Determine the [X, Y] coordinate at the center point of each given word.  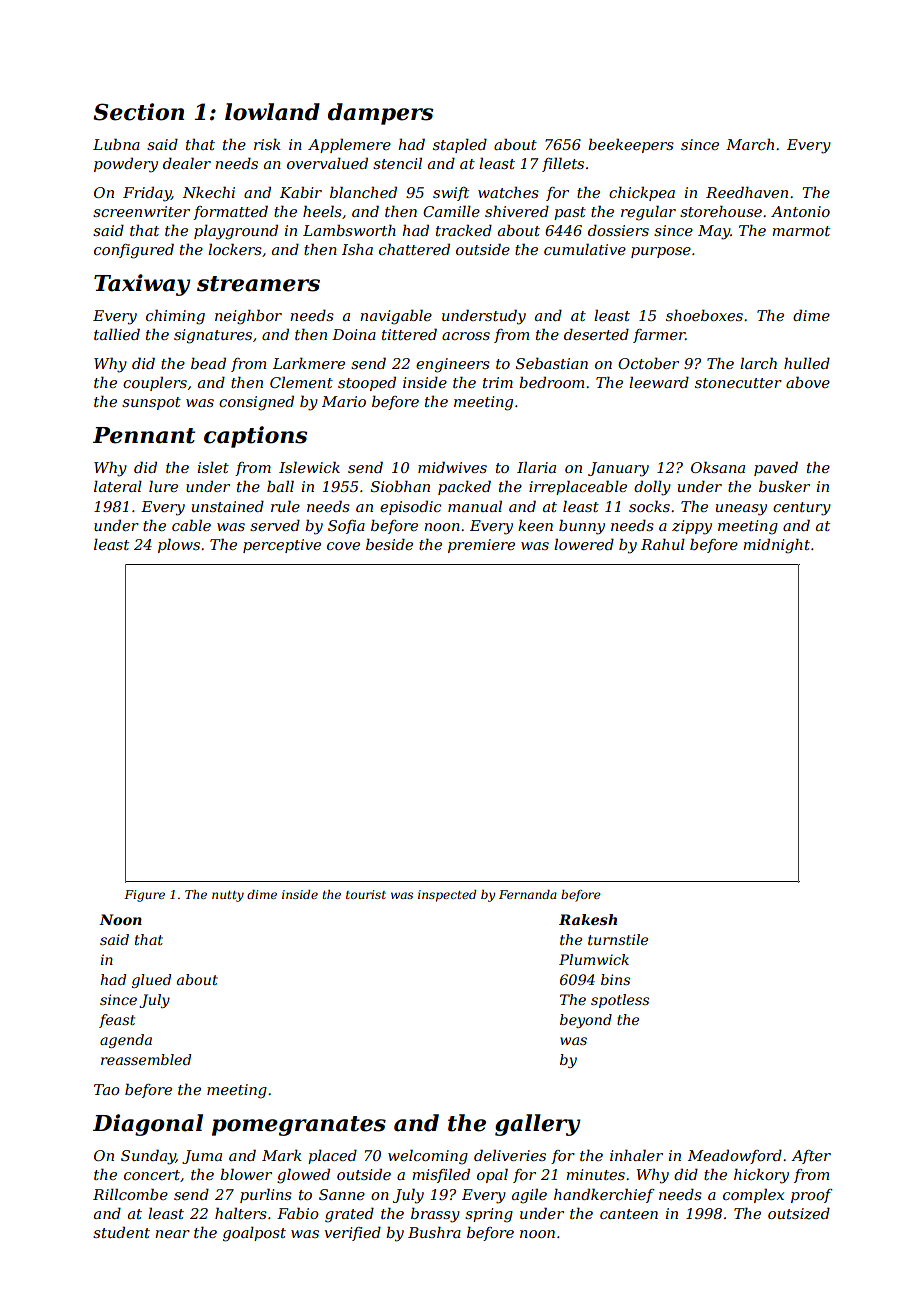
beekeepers [631, 145]
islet [213, 467]
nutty [228, 896]
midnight [776, 546]
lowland [272, 112]
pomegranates [299, 1126]
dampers [380, 114]
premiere [481, 546]
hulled [807, 363]
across [466, 336]
